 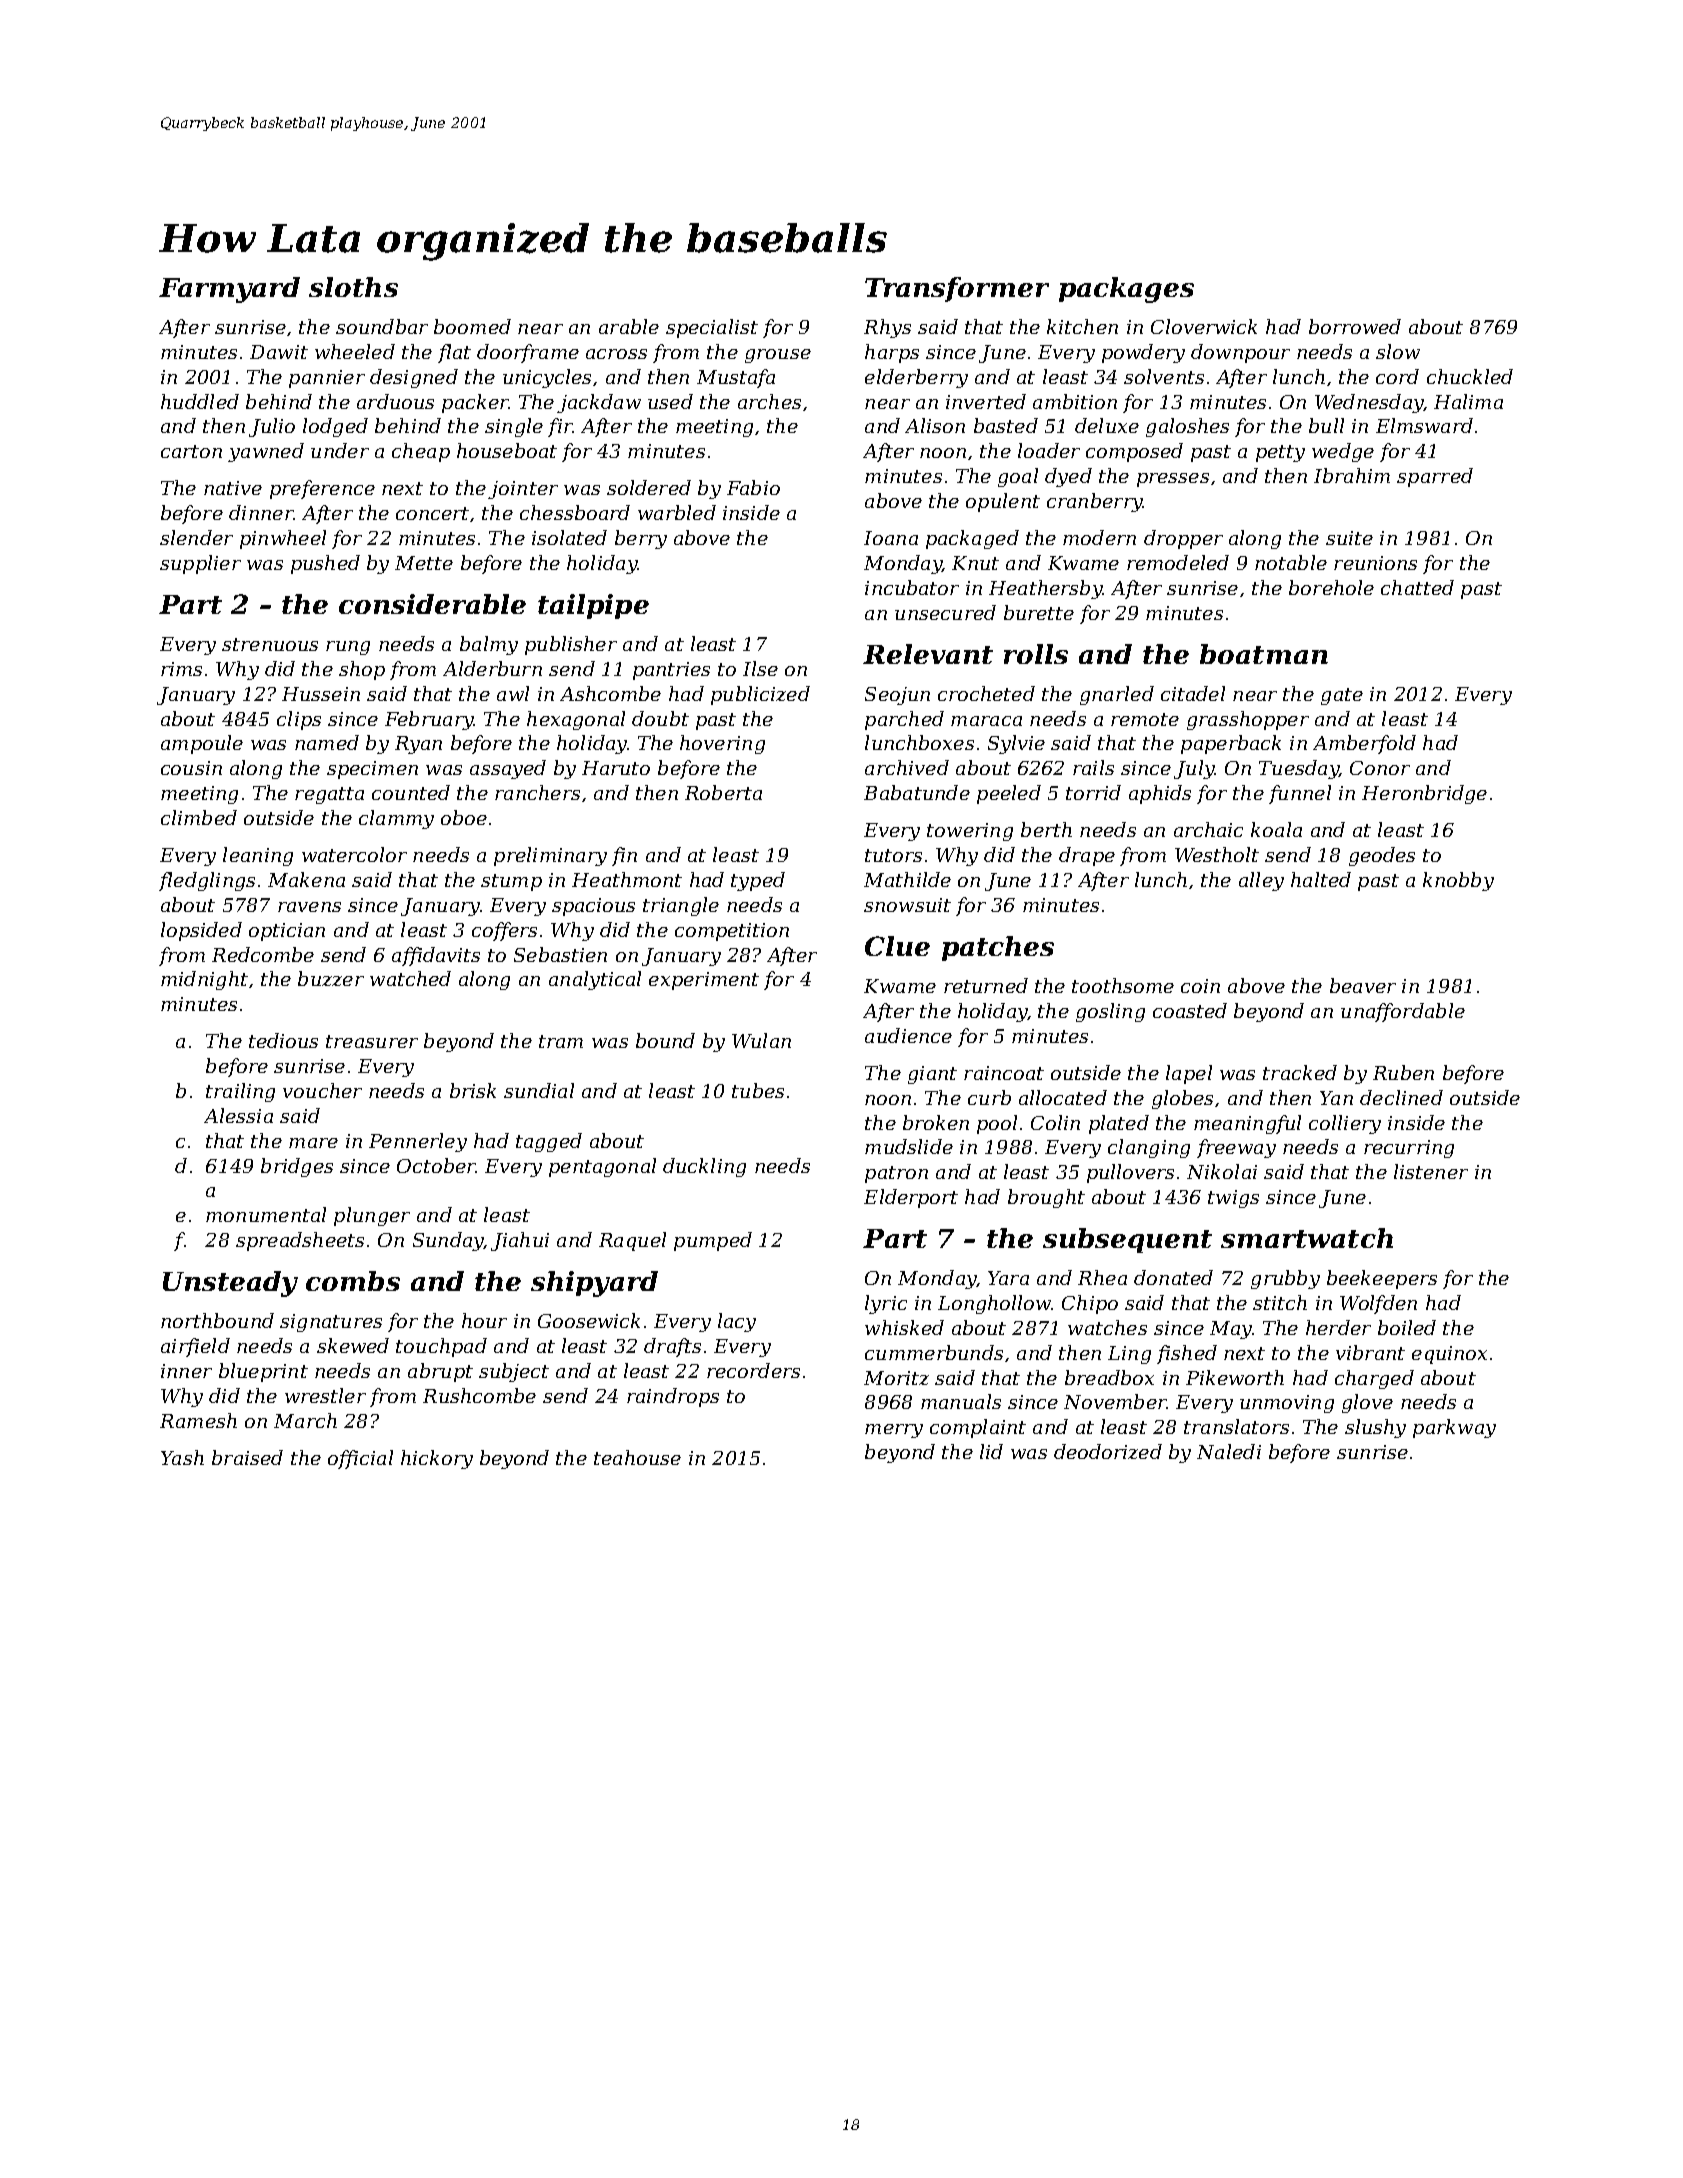 What do you see at coordinates (421, 452) in the screenshot?
I see `cheap` at bounding box center [421, 452].
